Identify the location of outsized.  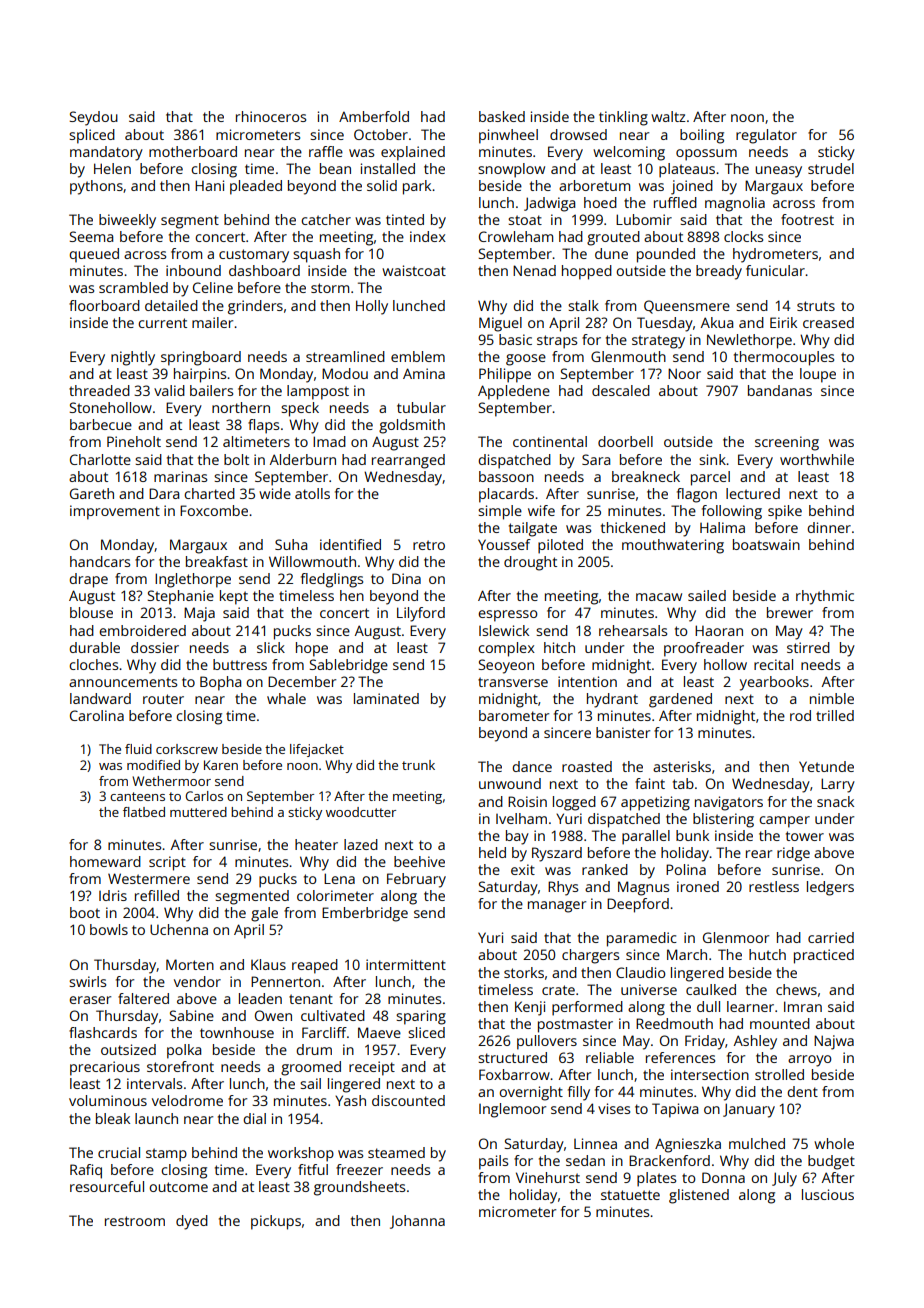
(128, 1049).
